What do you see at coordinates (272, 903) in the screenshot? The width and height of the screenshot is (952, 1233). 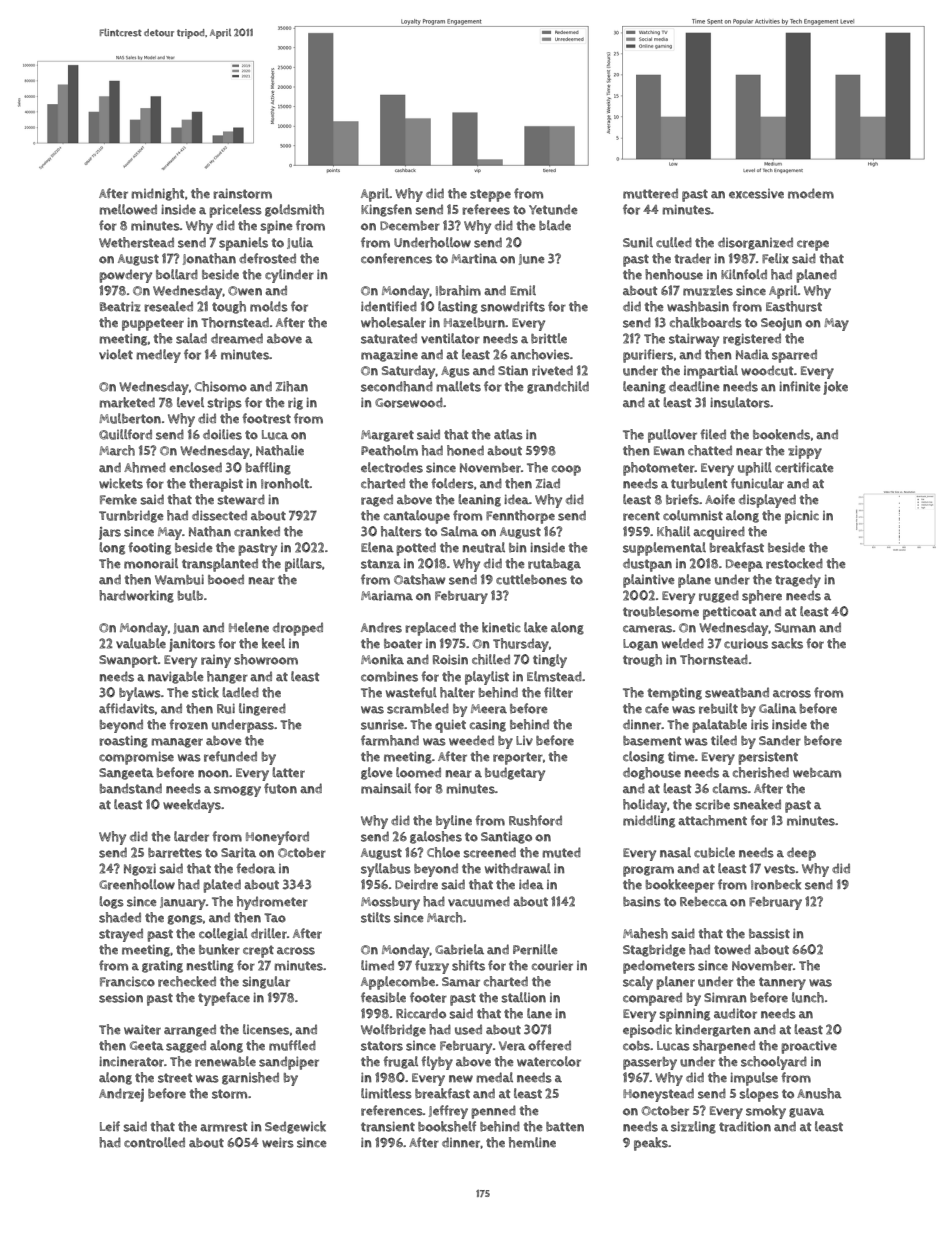 I see `hydrometer` at bounding box center [272, 903].
